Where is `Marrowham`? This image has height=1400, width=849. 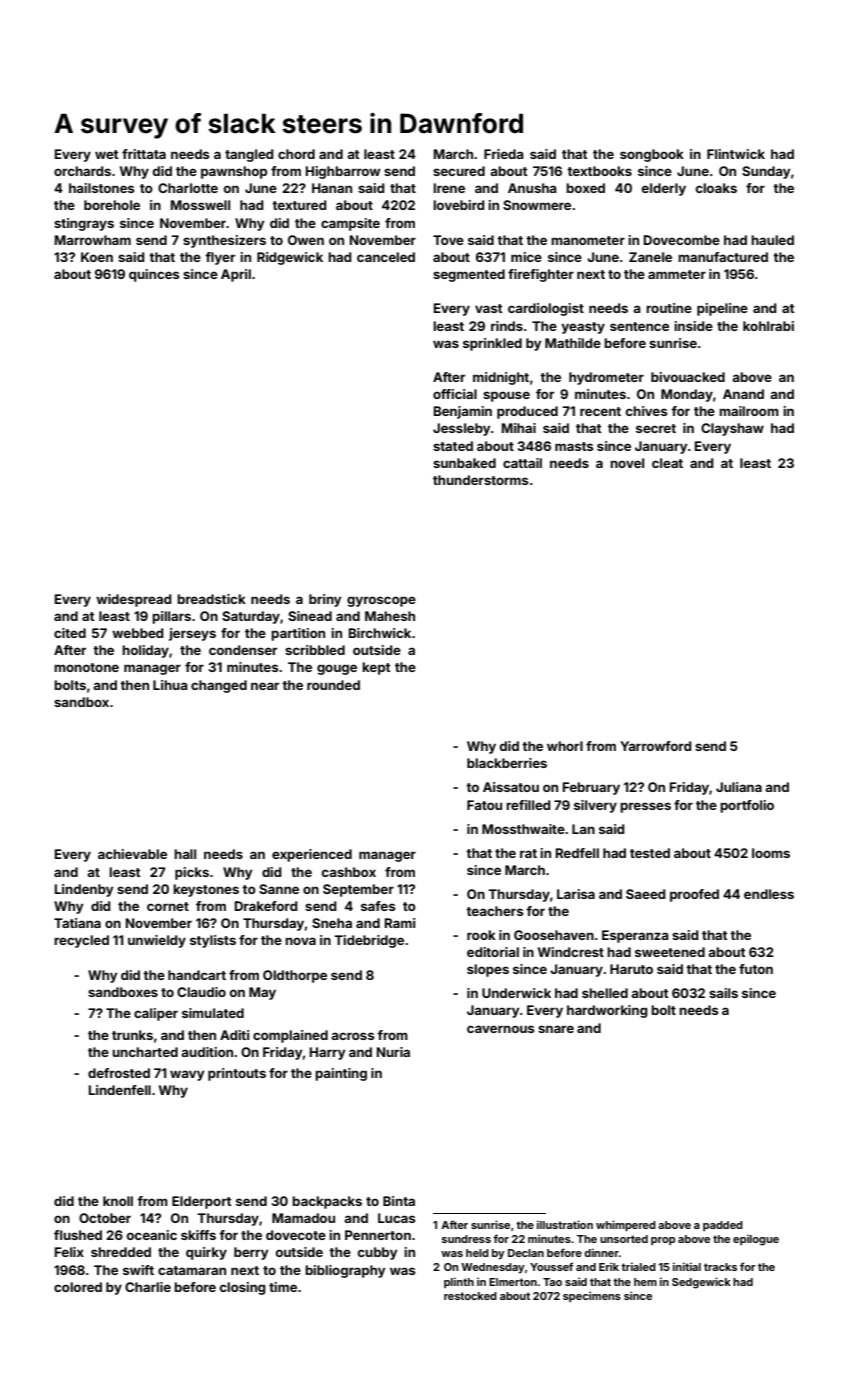
Marrowham is located at coordinates (93, 240).
